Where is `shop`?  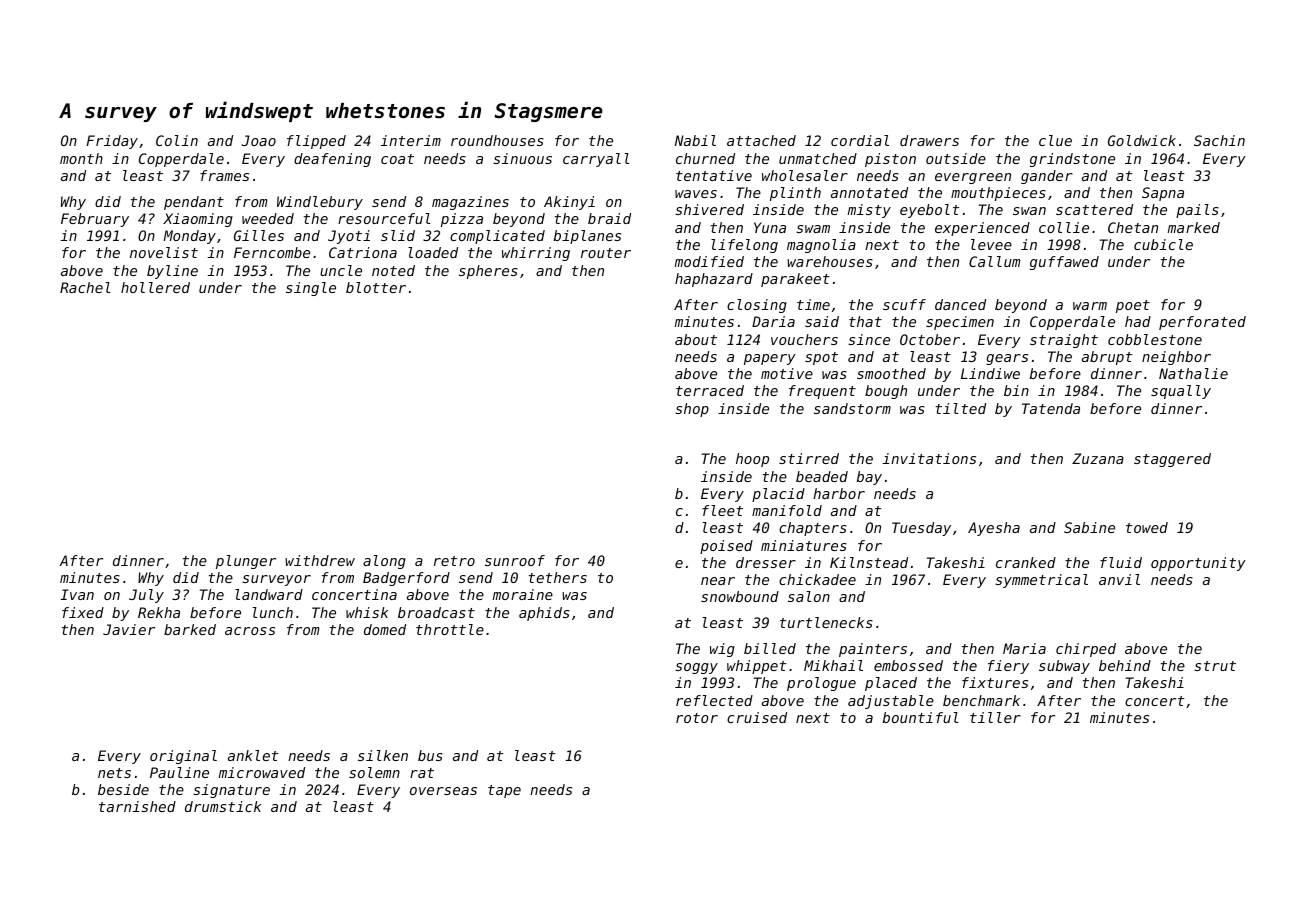 shop is located at coordinates (692, 410).
